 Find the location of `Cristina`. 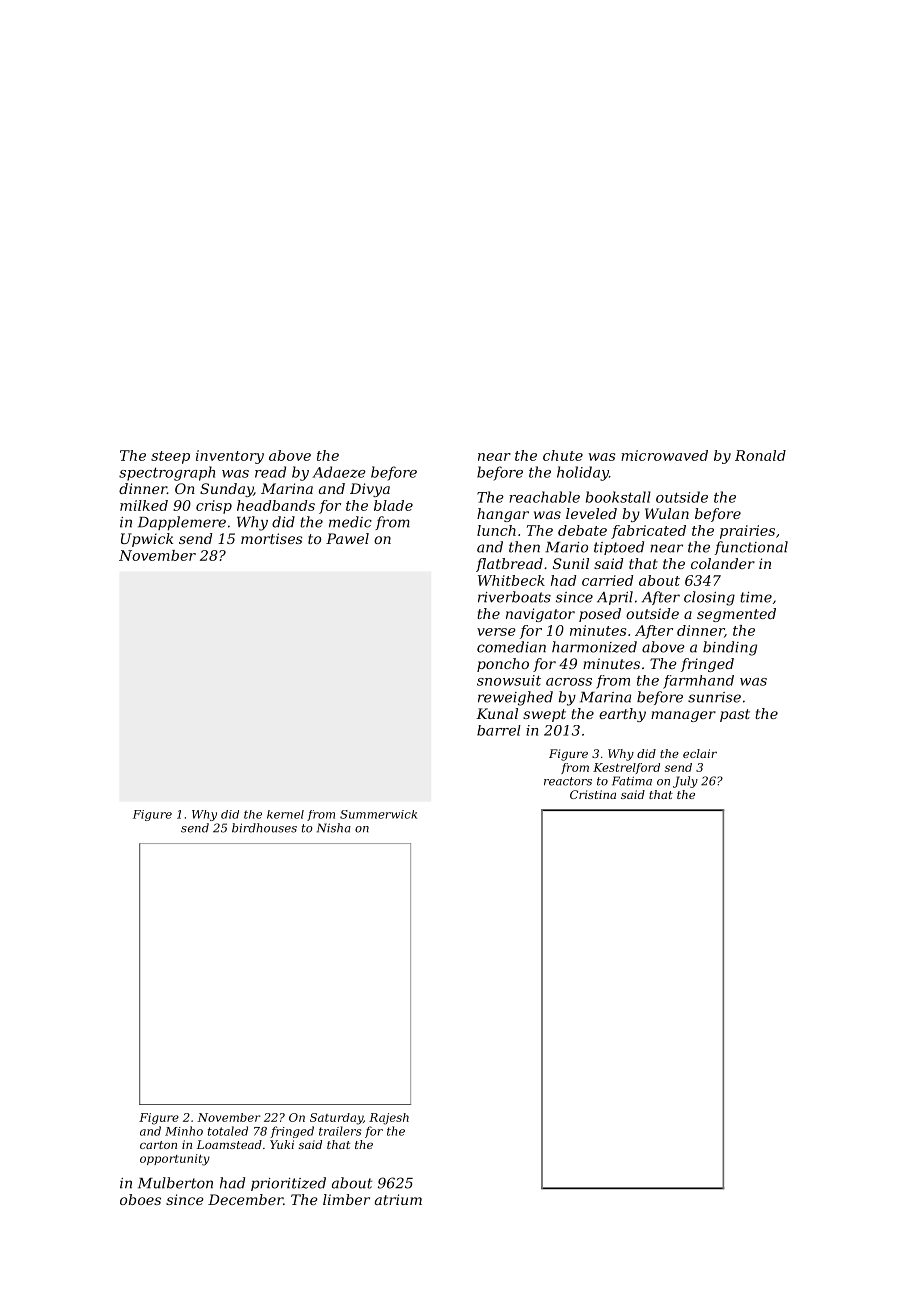

Cristina is located at coordinates (593, 794).
